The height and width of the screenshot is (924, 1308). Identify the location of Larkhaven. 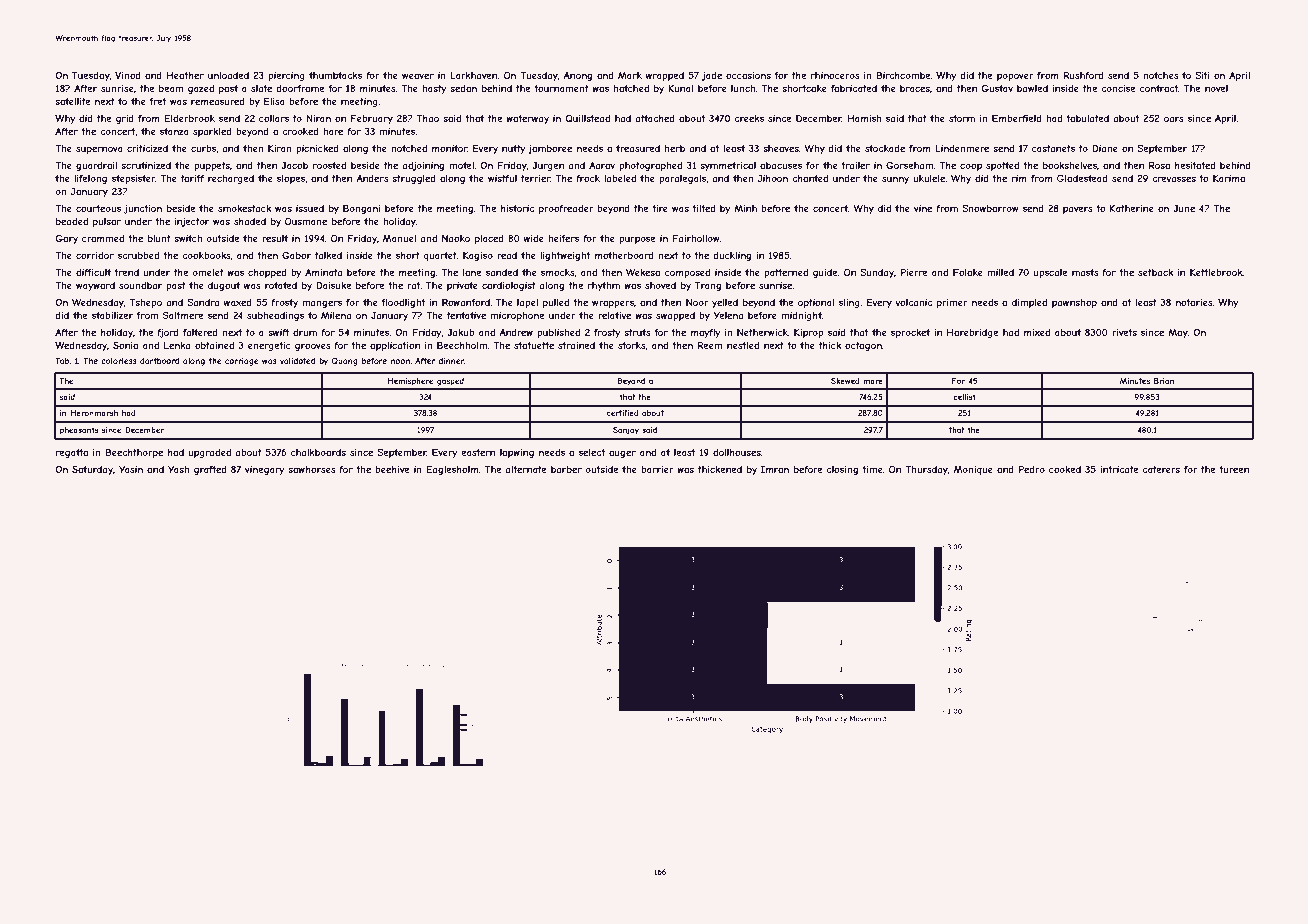
(473, 75).
